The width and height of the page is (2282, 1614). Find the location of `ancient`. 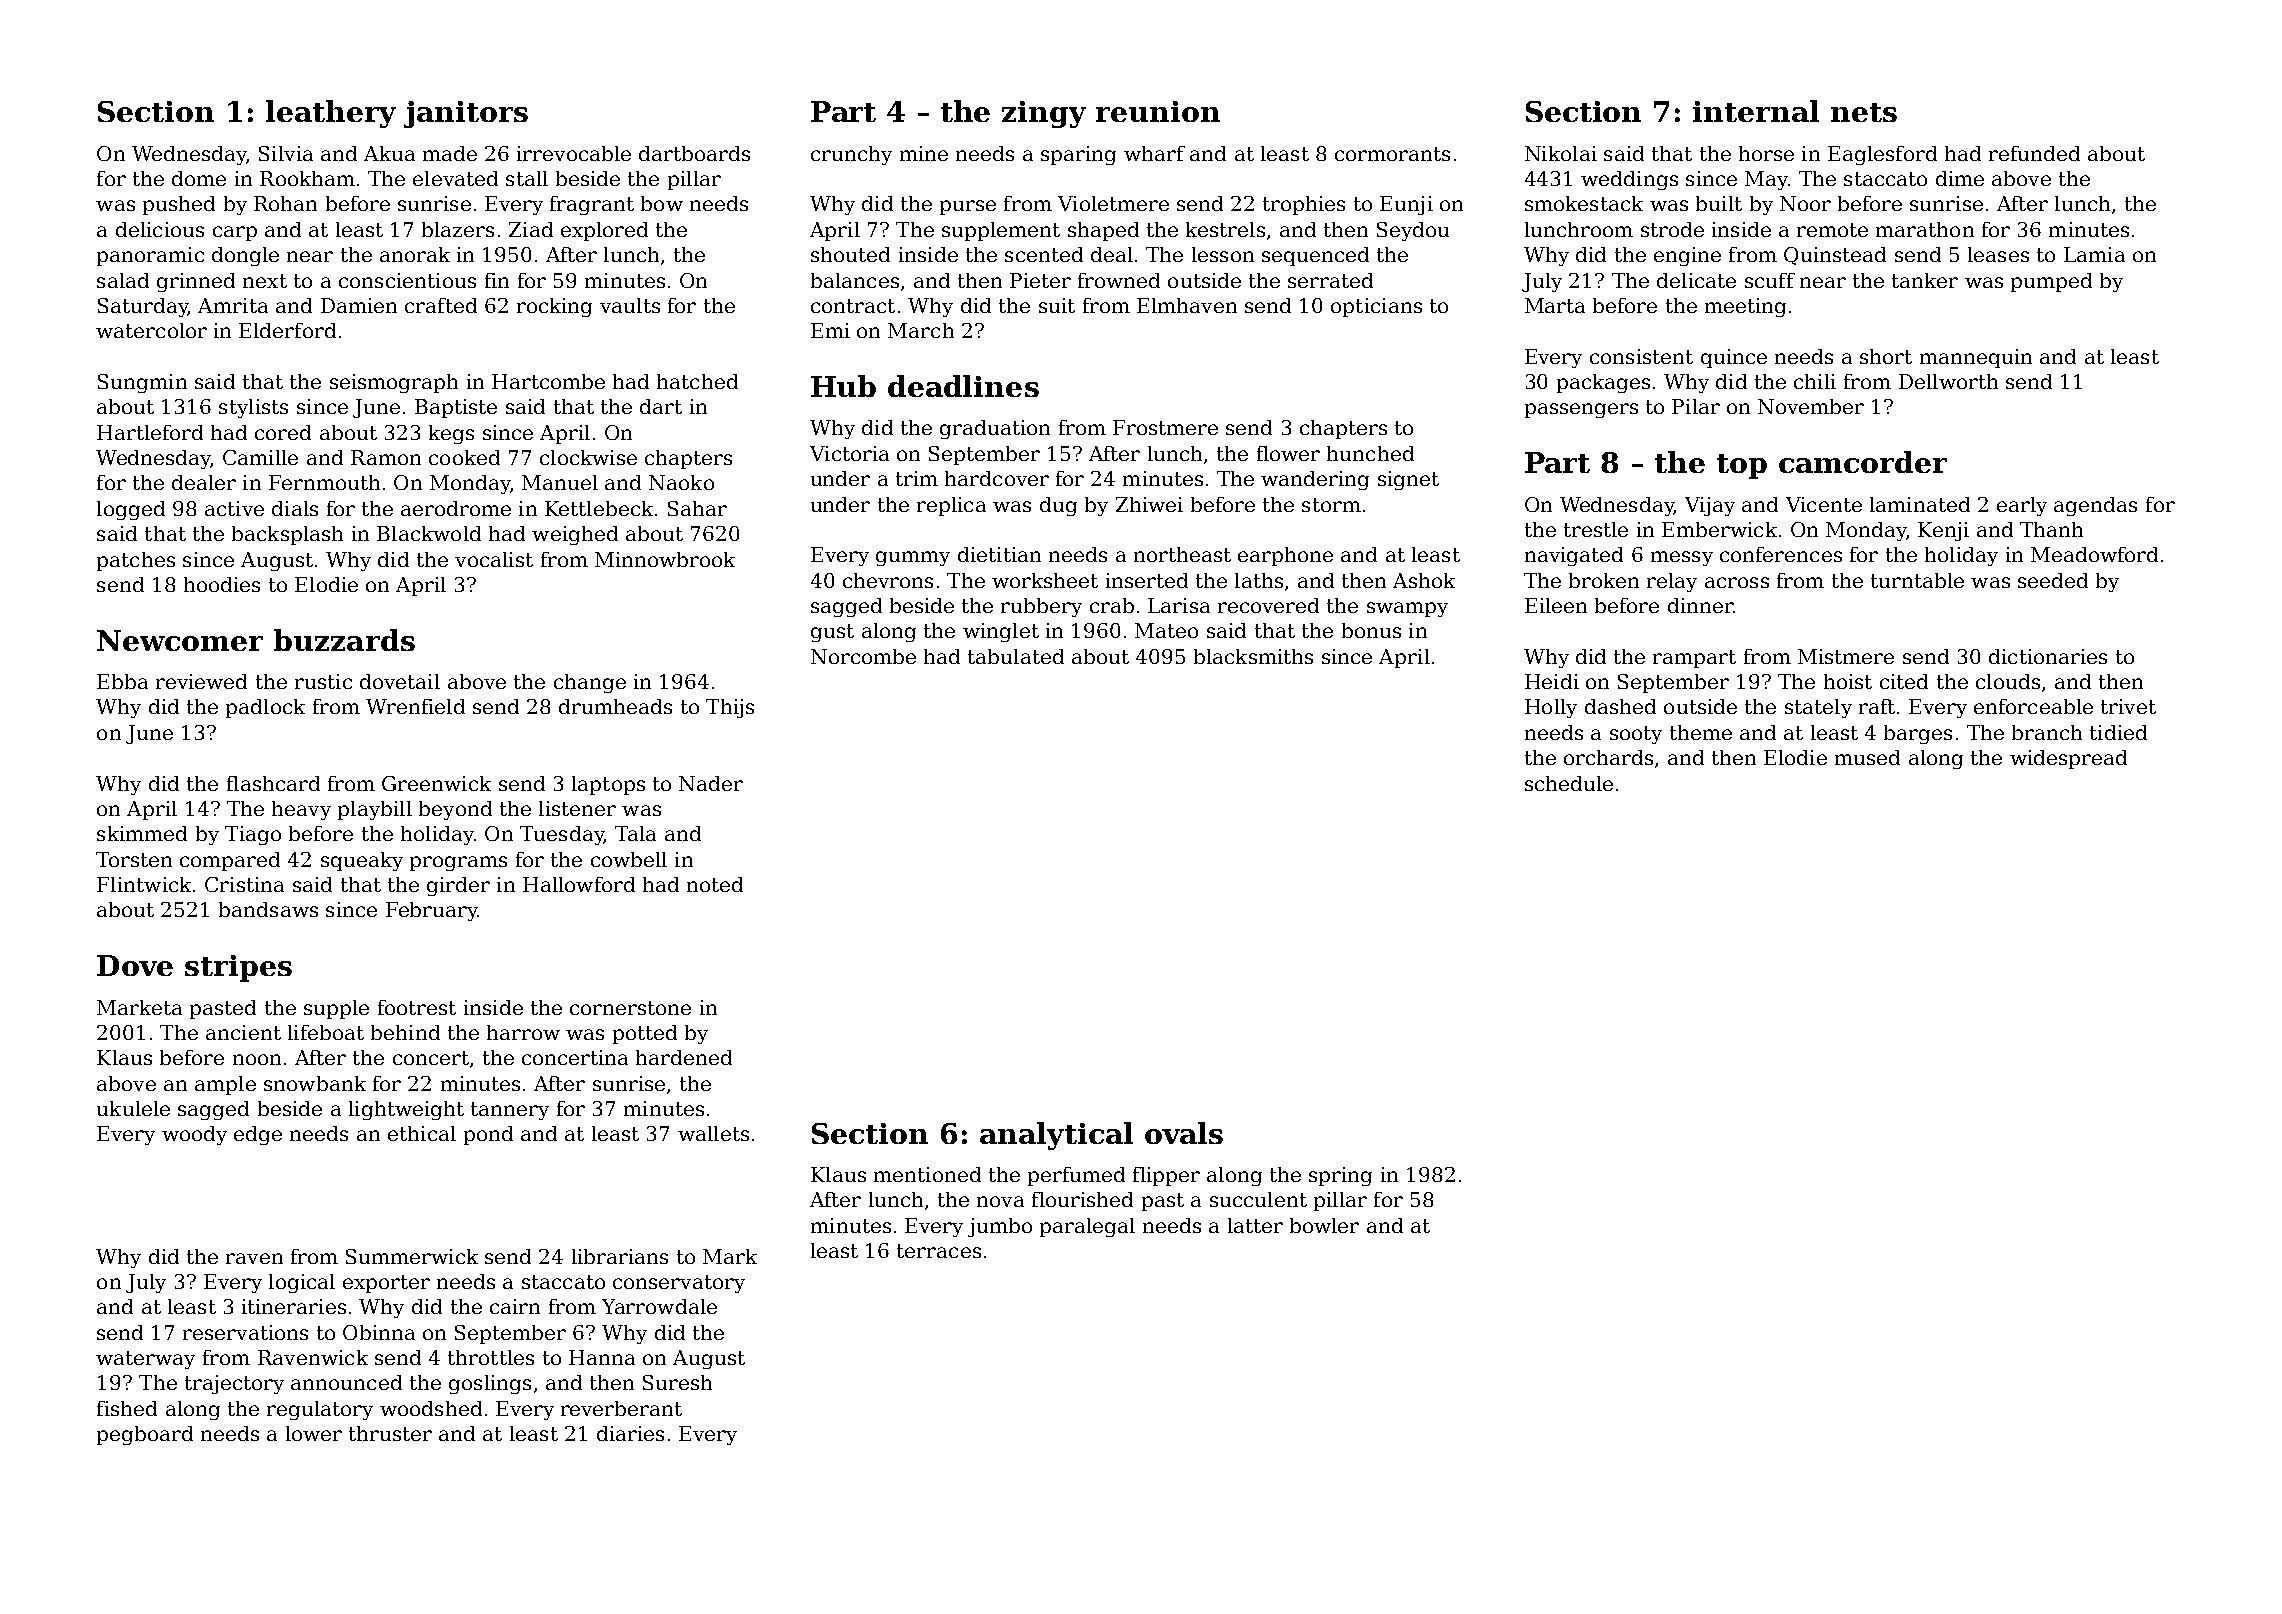

ancient is located at coordinates (243, 1032).
